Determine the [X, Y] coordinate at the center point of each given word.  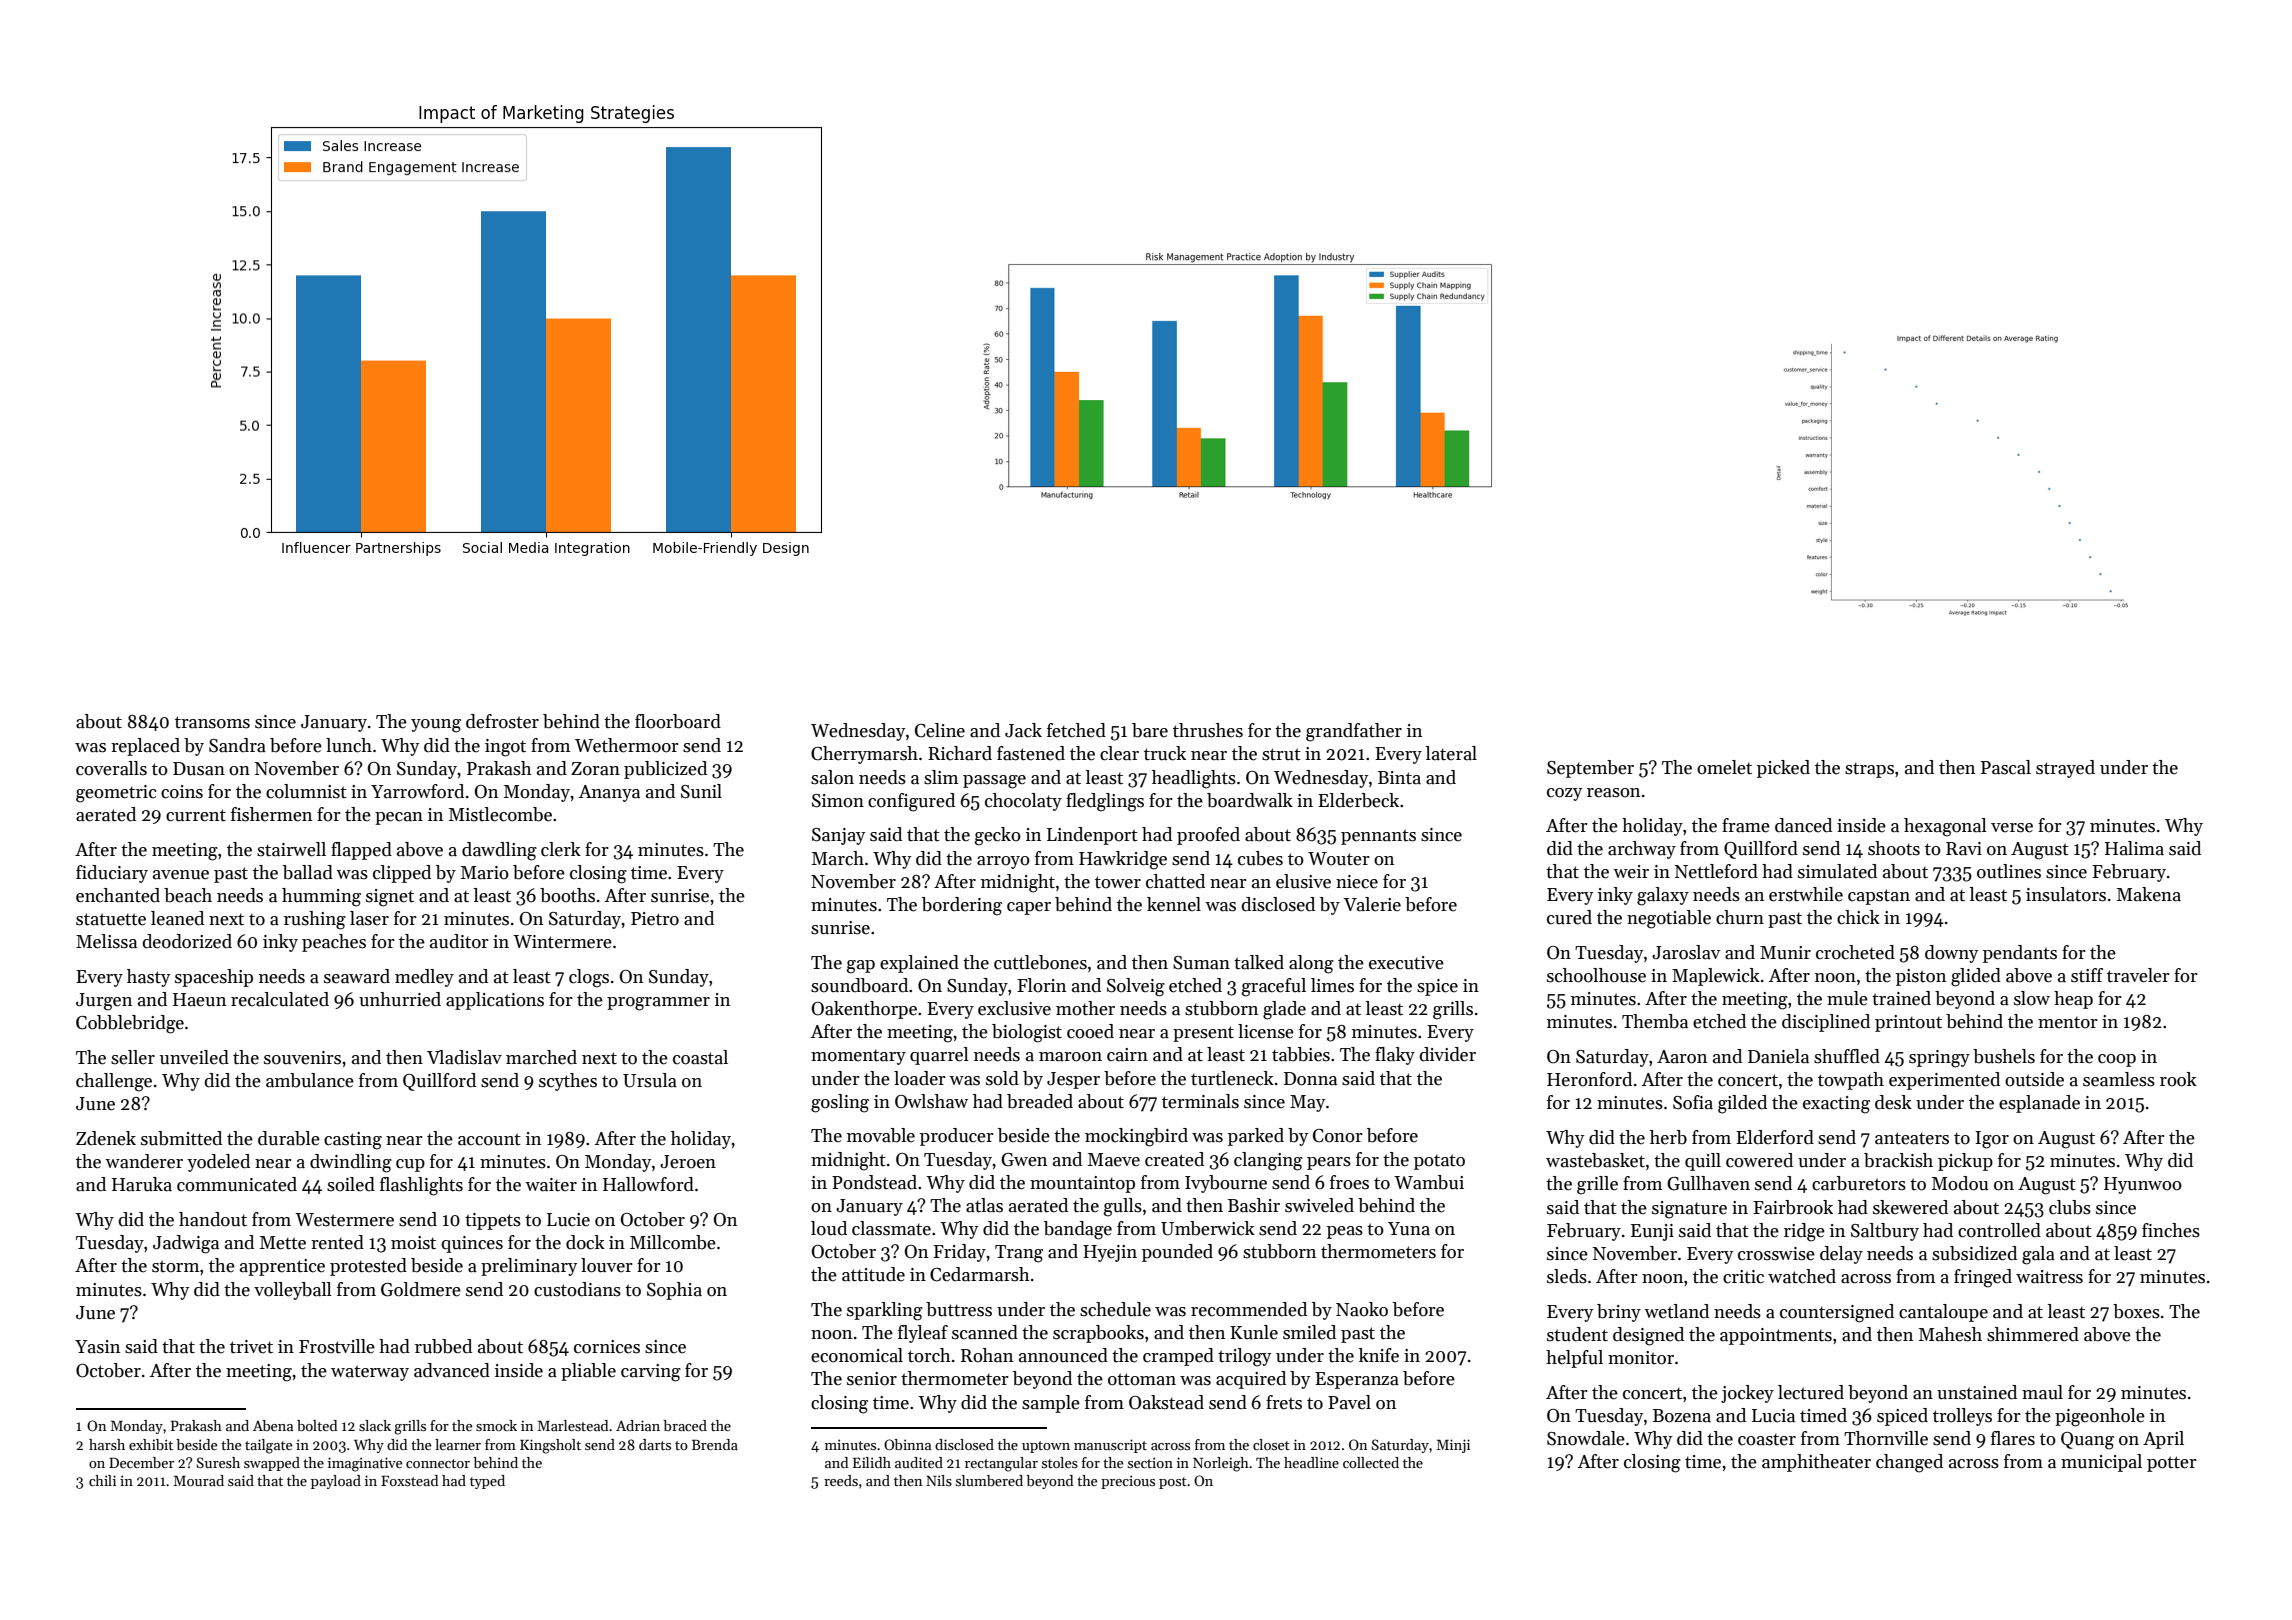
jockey [1747, 1394]
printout [1908, 1023]
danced [1803, 825]
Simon [838, 801]
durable [289, 1138]
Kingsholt [550, 1446]
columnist [306, 791]
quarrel [939, 1056]
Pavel [1349, 1402]
